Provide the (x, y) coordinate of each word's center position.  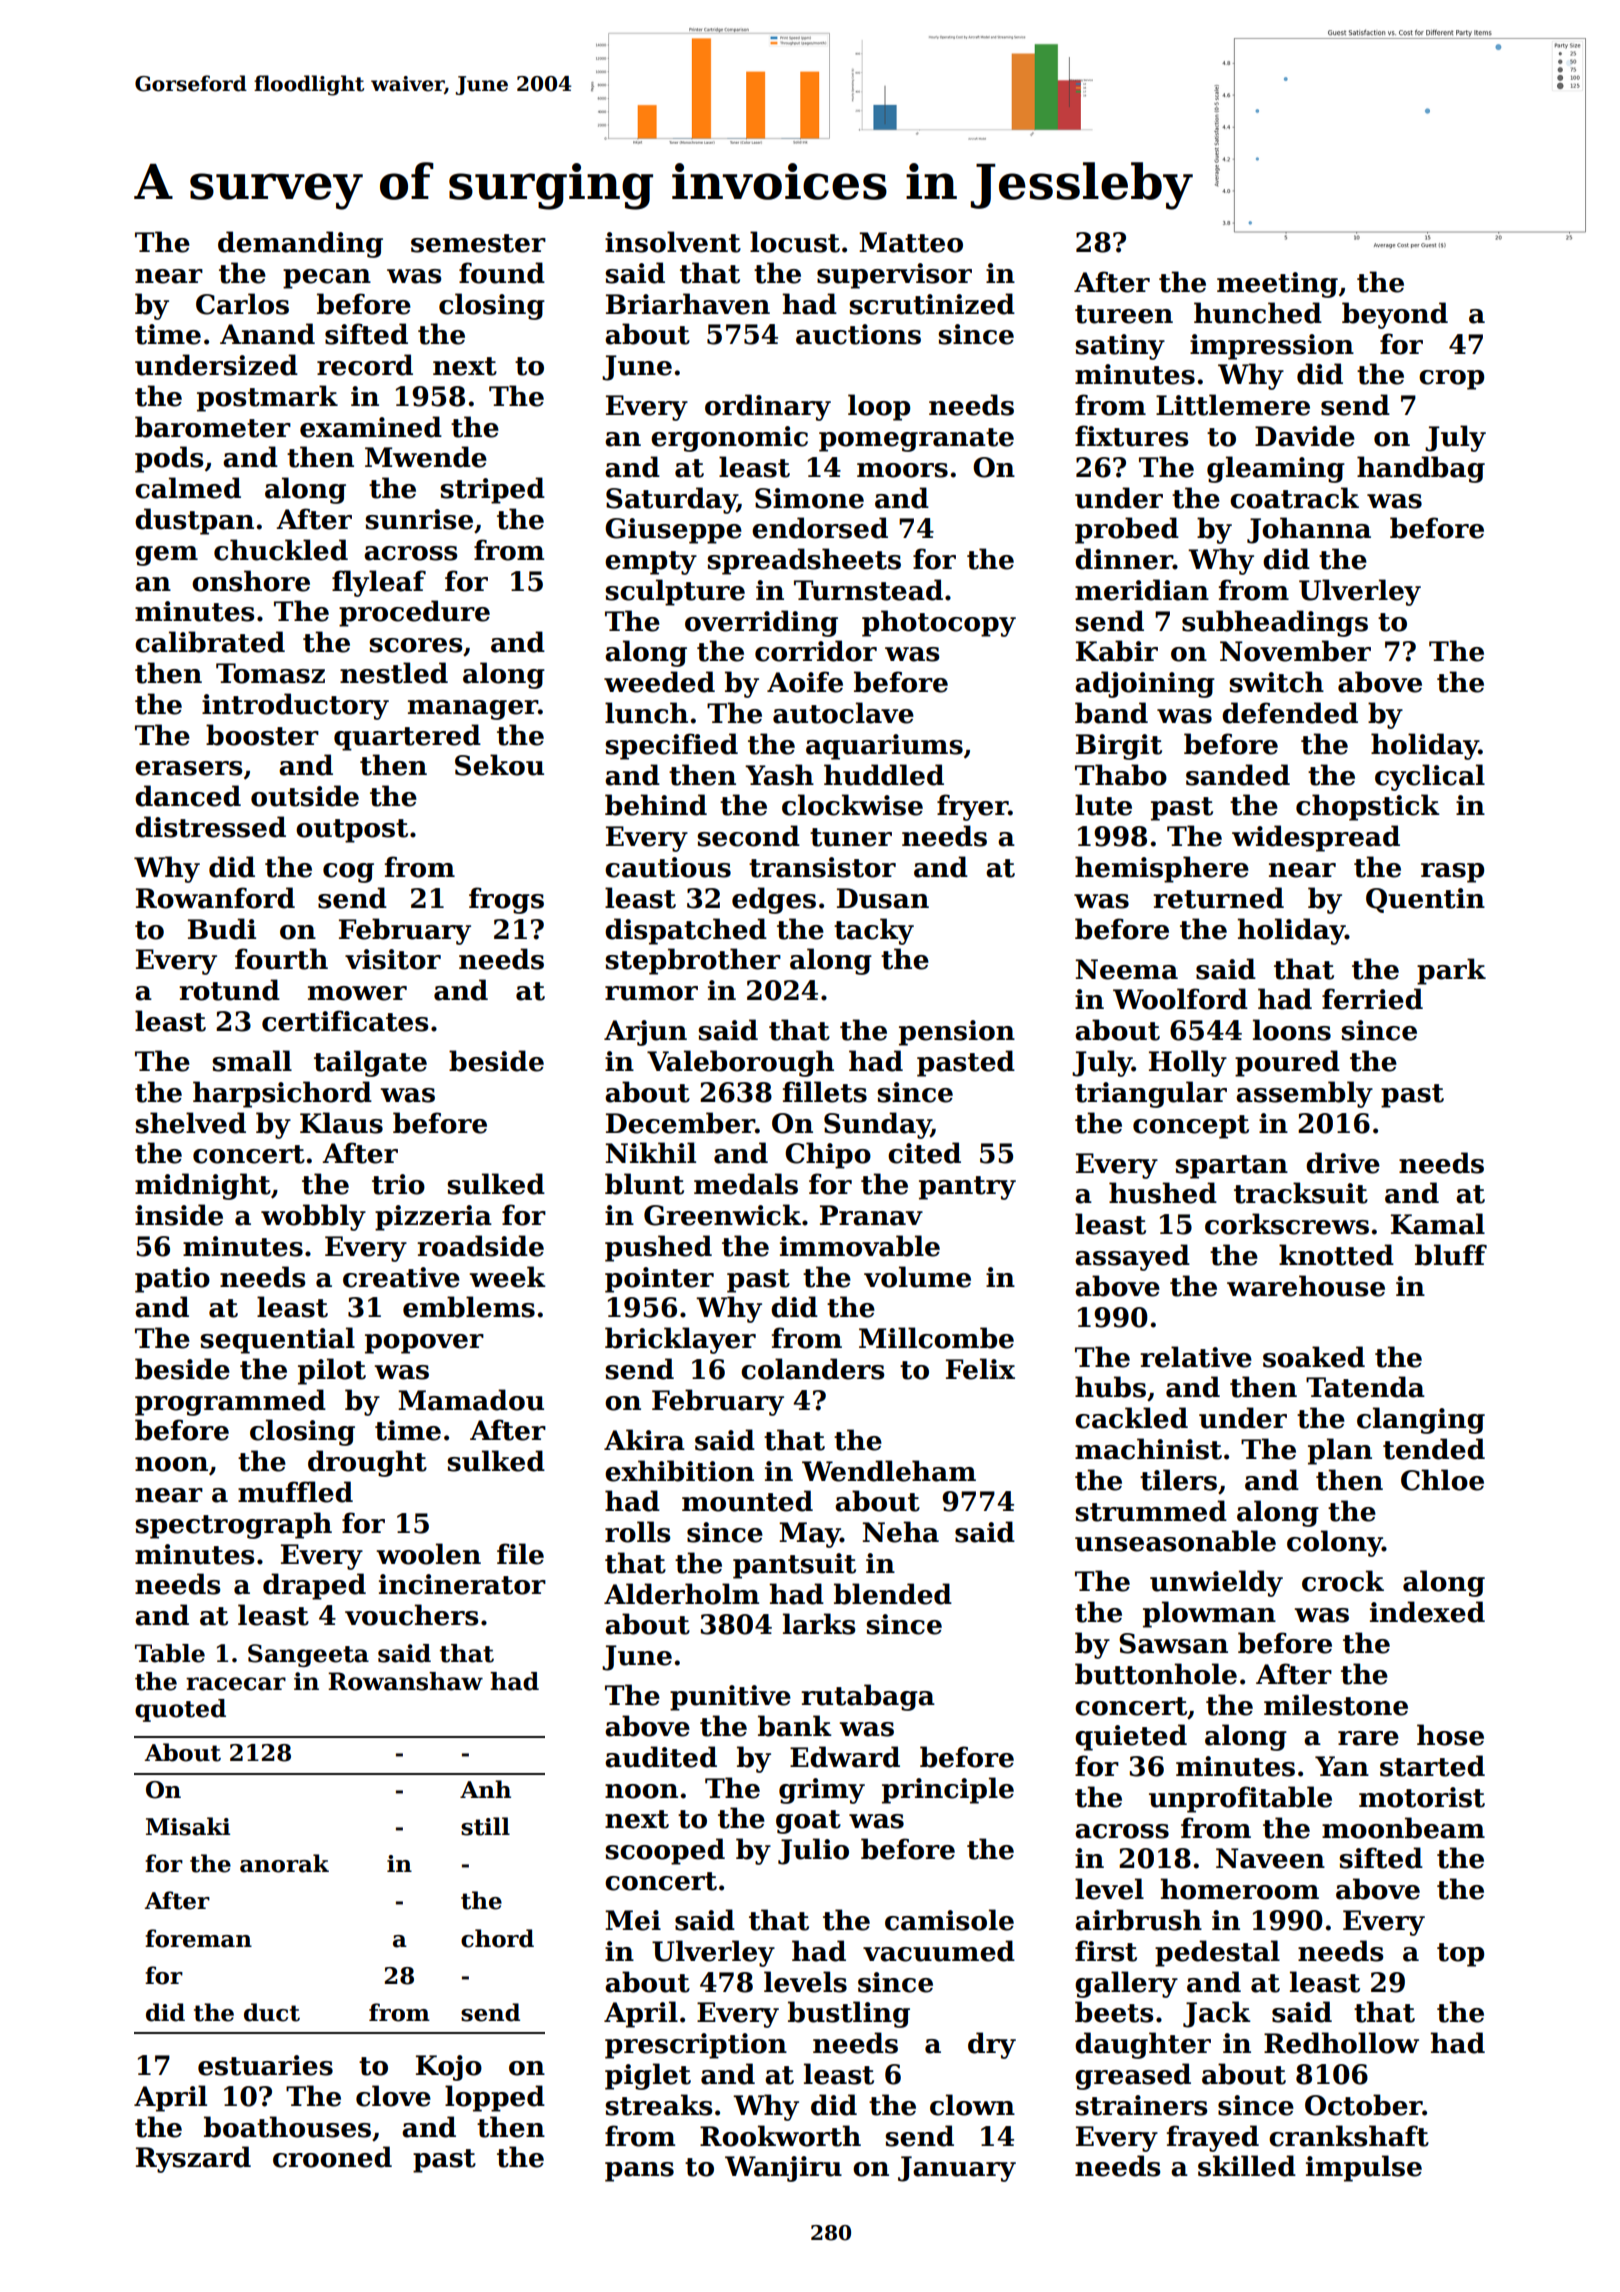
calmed (188, 488)
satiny (1120, 347)
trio (398, 1184)
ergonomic (729, 439)
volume (917, 1277)
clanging (1421, 1420)
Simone (809, 498)
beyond (1395, 315)
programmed (230, 1402)
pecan (327, 279)
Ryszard (193, 2159)
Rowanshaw (405, 1681)
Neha (900, 1532)
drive (1343, 1163)
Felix (980, 1369)
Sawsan (1173, 1643)
